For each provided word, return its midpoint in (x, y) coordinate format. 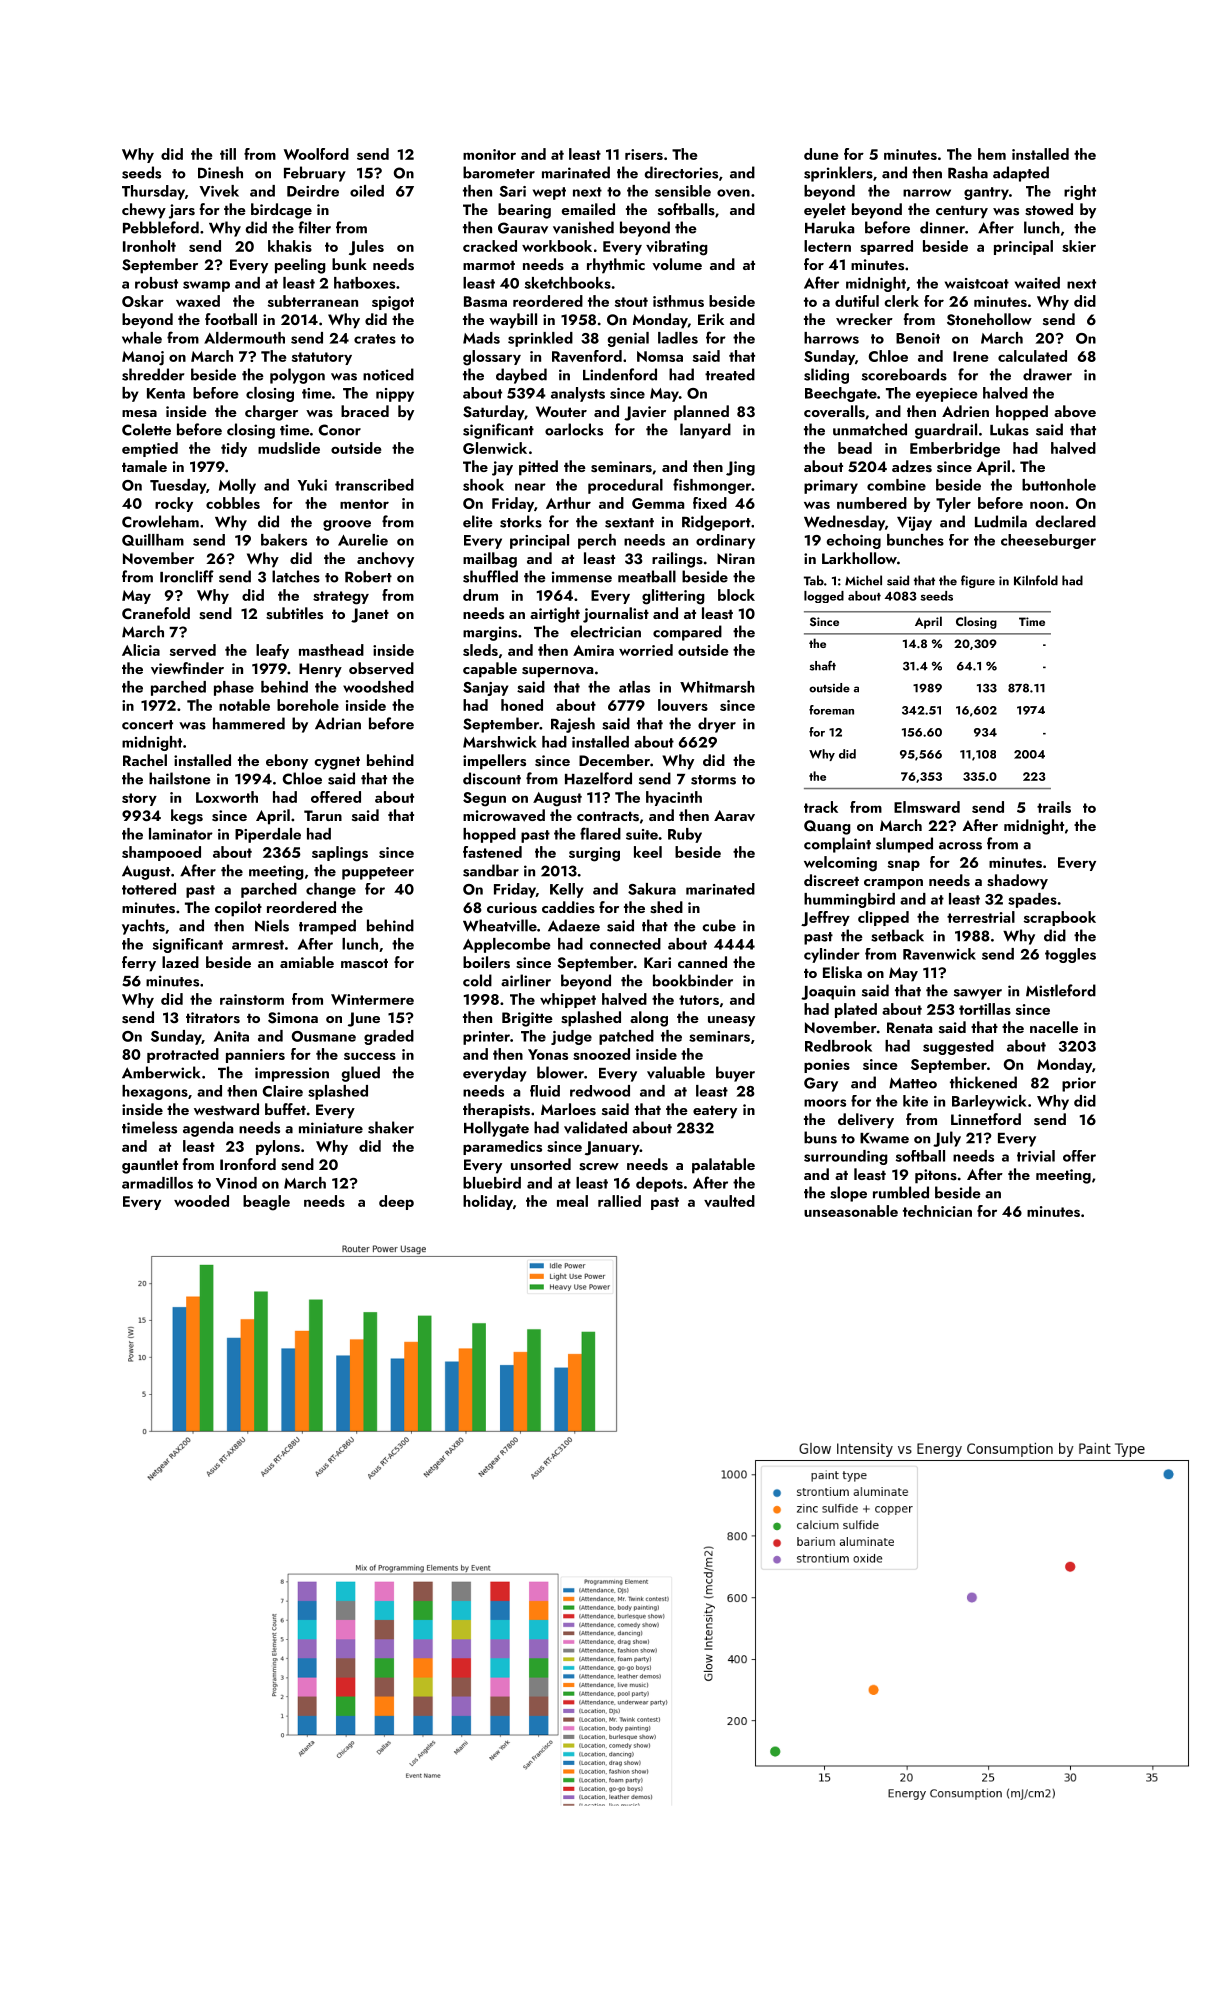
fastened (492, 852)
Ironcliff (187, 576)
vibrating (677, 248)
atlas (634, 687)
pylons (278, 1147)
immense (582, 577)
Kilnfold (1036, 580)
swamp (206, 286)
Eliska (842, 972)
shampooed (161, 853)
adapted (1021, 174)
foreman (831, 710)
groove (347, 525)
